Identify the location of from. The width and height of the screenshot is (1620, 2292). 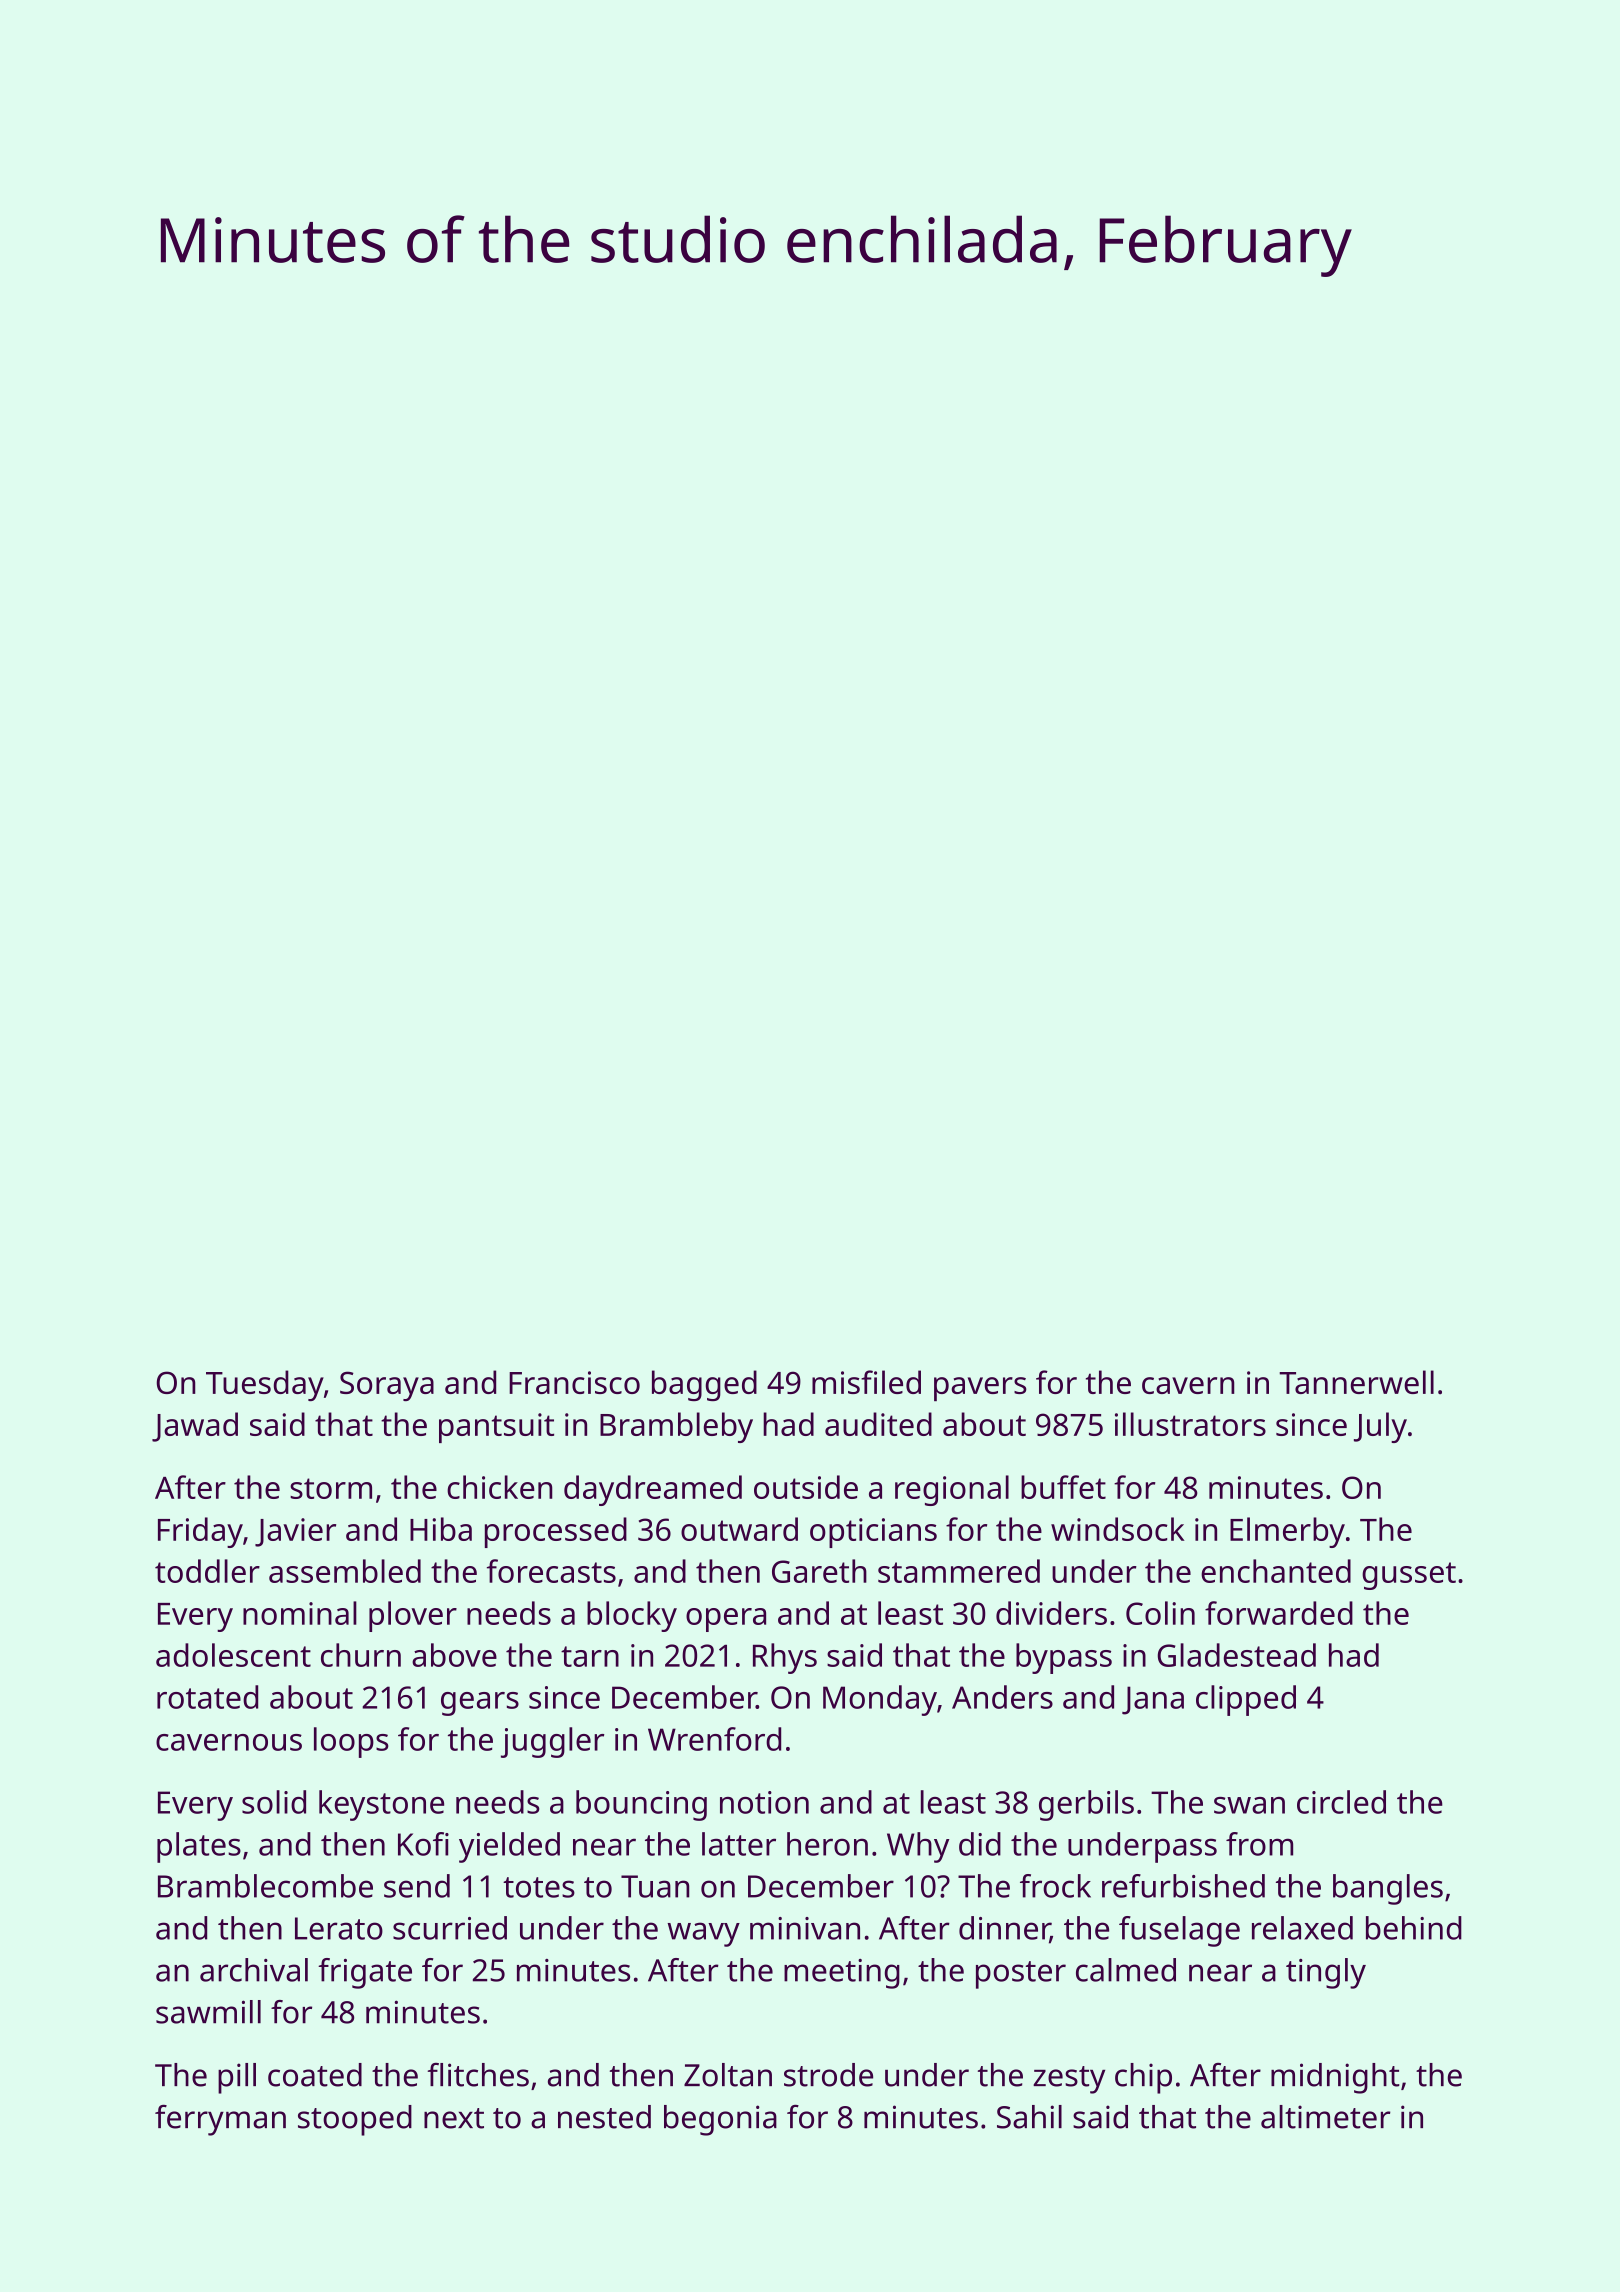
(1259, 1844).
